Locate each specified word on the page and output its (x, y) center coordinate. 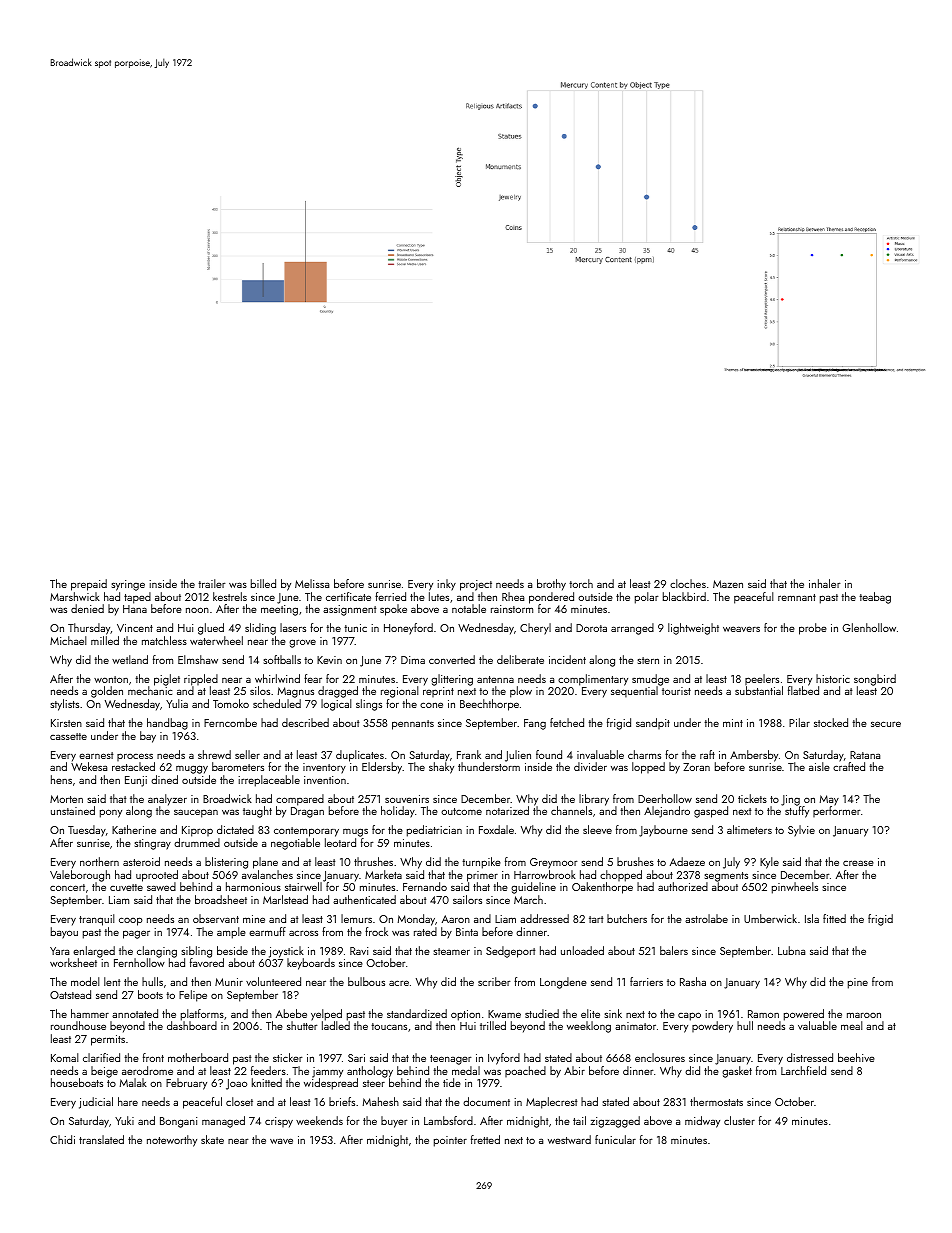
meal (852, 1025)
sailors (467, 899)
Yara (59, 951)
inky (446, 585)
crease (858, 863)
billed (263, 583)
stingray (153, 844)
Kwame (504, 1014)
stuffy (797, 812)
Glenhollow (869, 627)
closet (239, 1101)
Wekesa (89, 766)
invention (325, 780)
